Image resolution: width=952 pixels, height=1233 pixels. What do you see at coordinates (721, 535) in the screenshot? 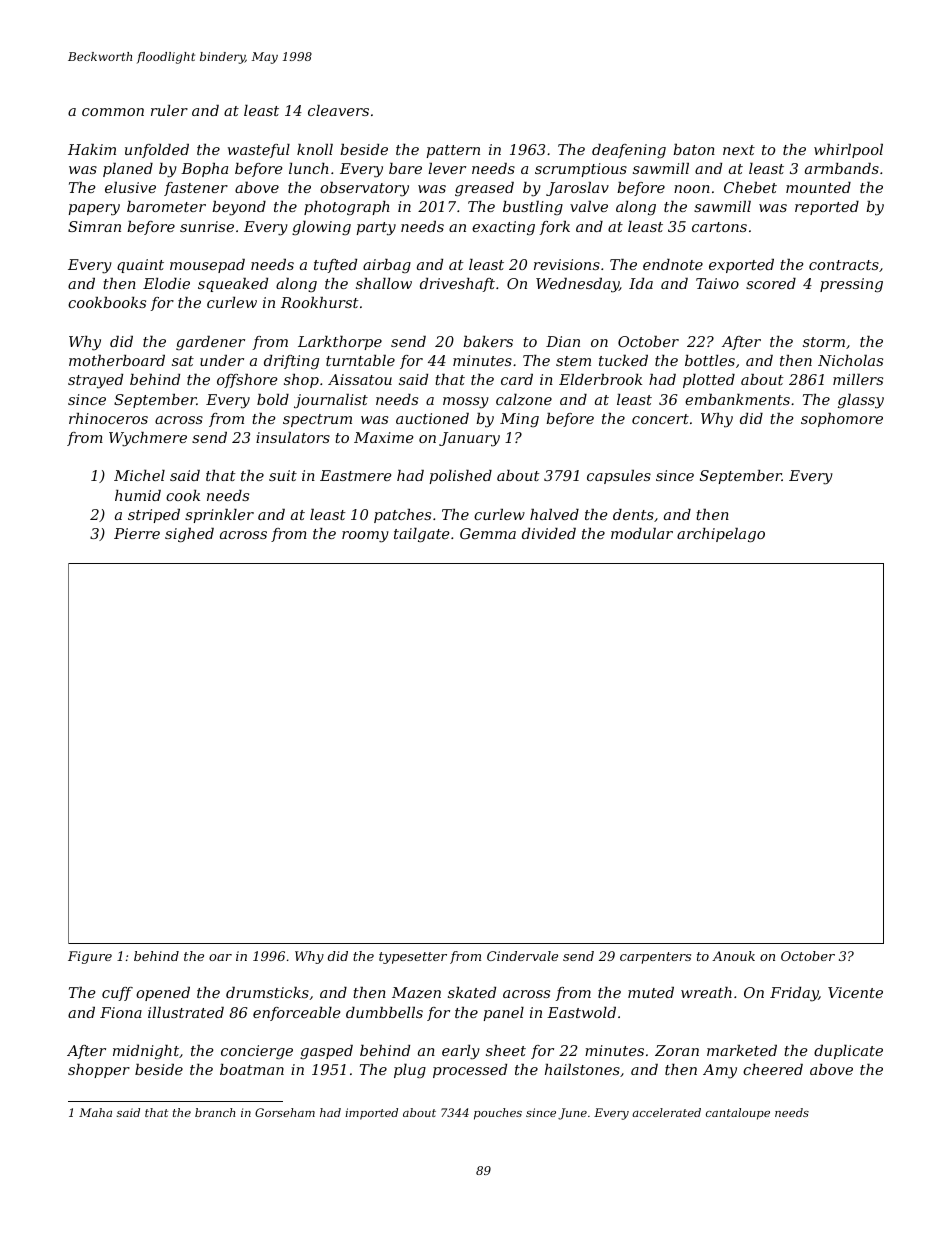
I see `archipelago` at bounding box center [721, 535].
